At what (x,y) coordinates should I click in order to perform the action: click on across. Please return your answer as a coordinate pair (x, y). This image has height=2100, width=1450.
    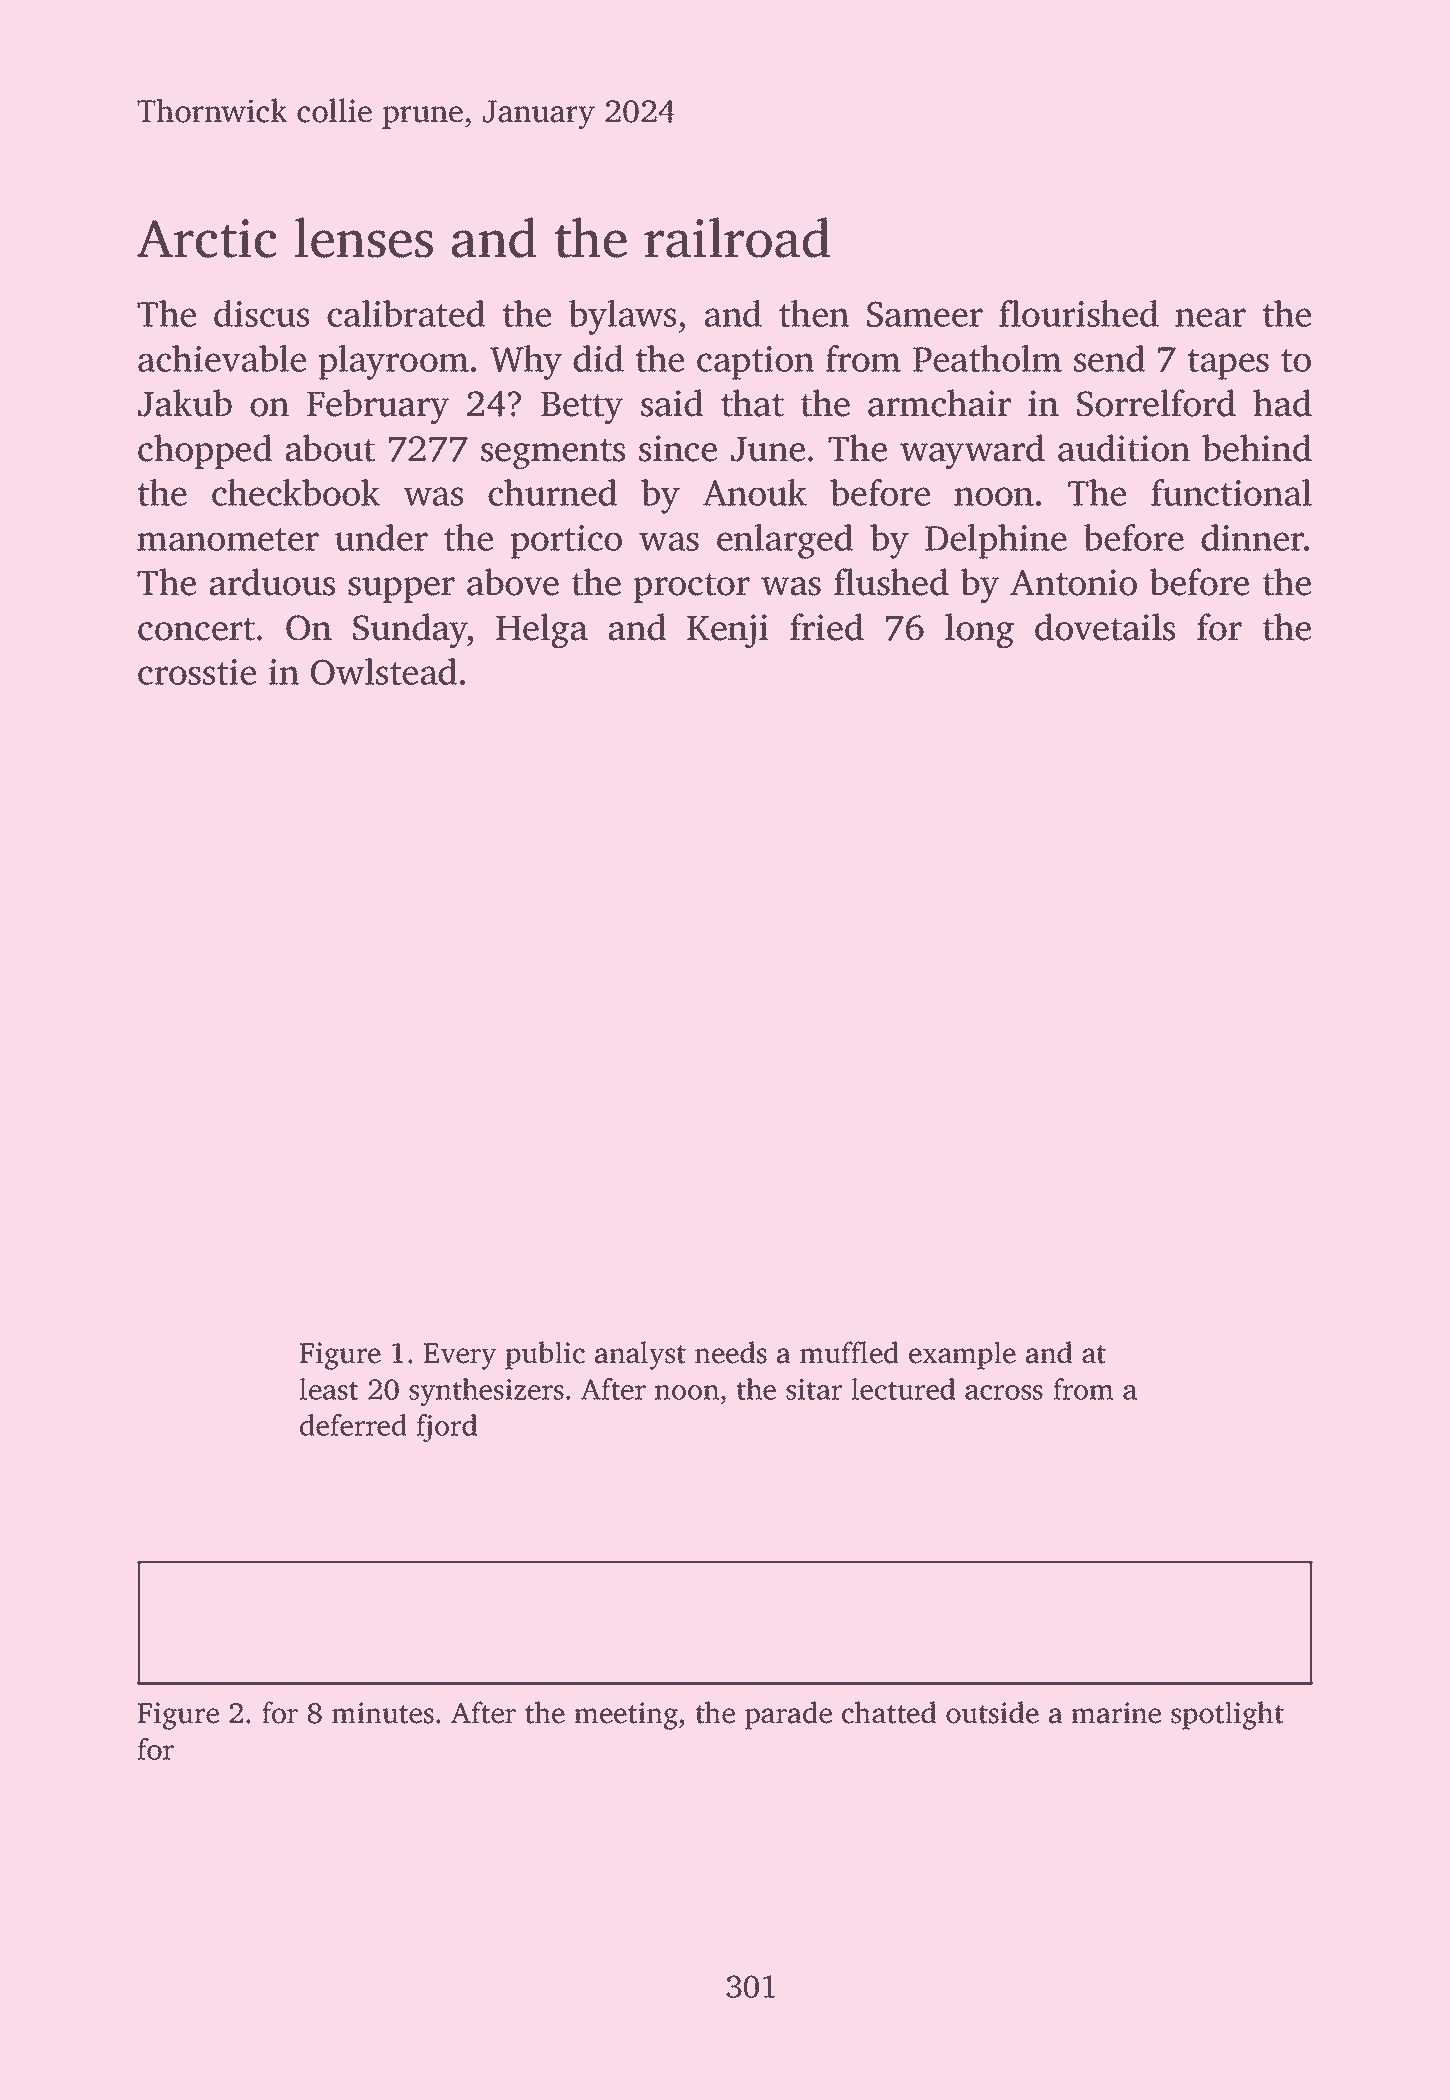
    Looking at the image, I should click on (1004, 1392).
